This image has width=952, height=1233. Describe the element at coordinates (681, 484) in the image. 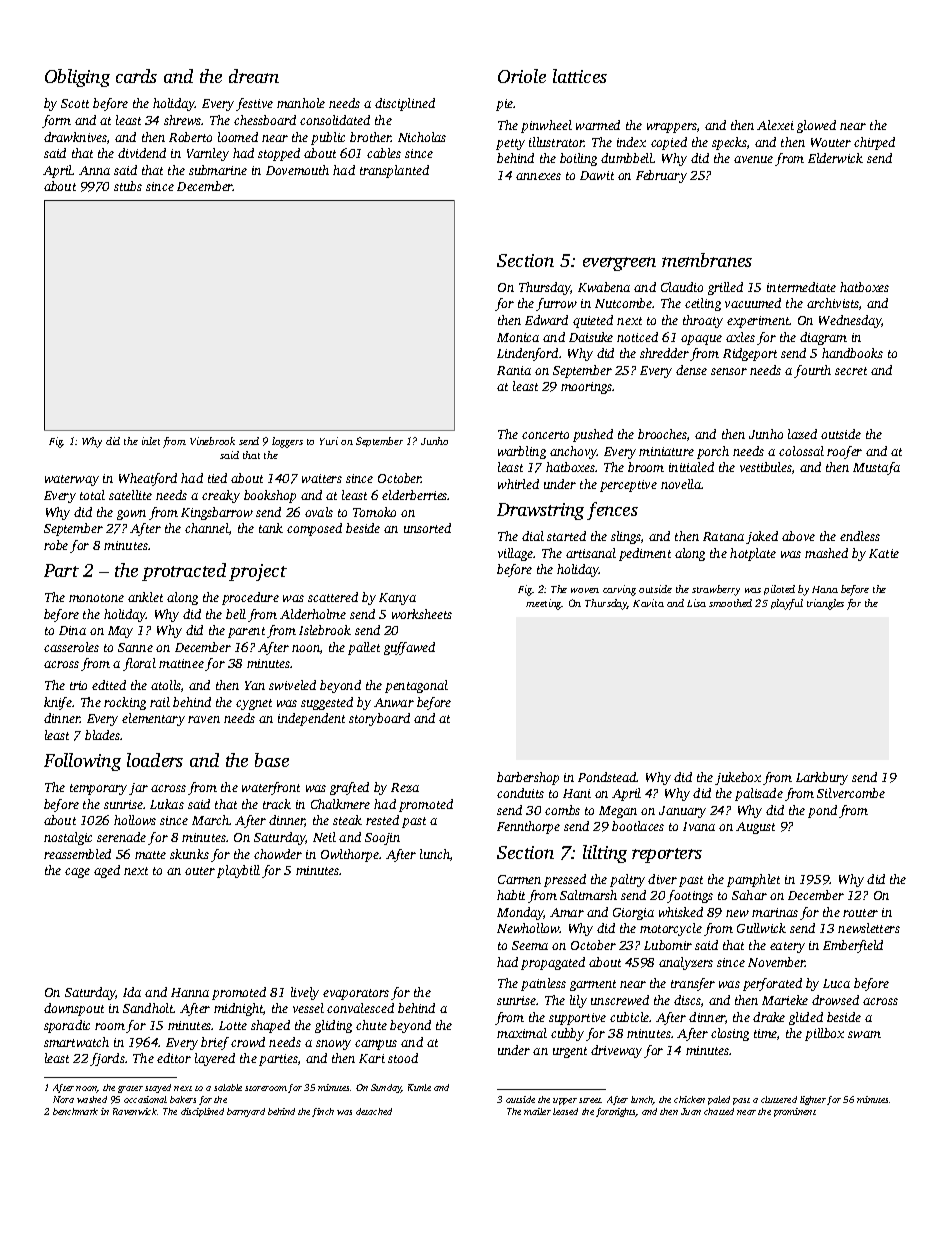

I see `novella` at that location.
